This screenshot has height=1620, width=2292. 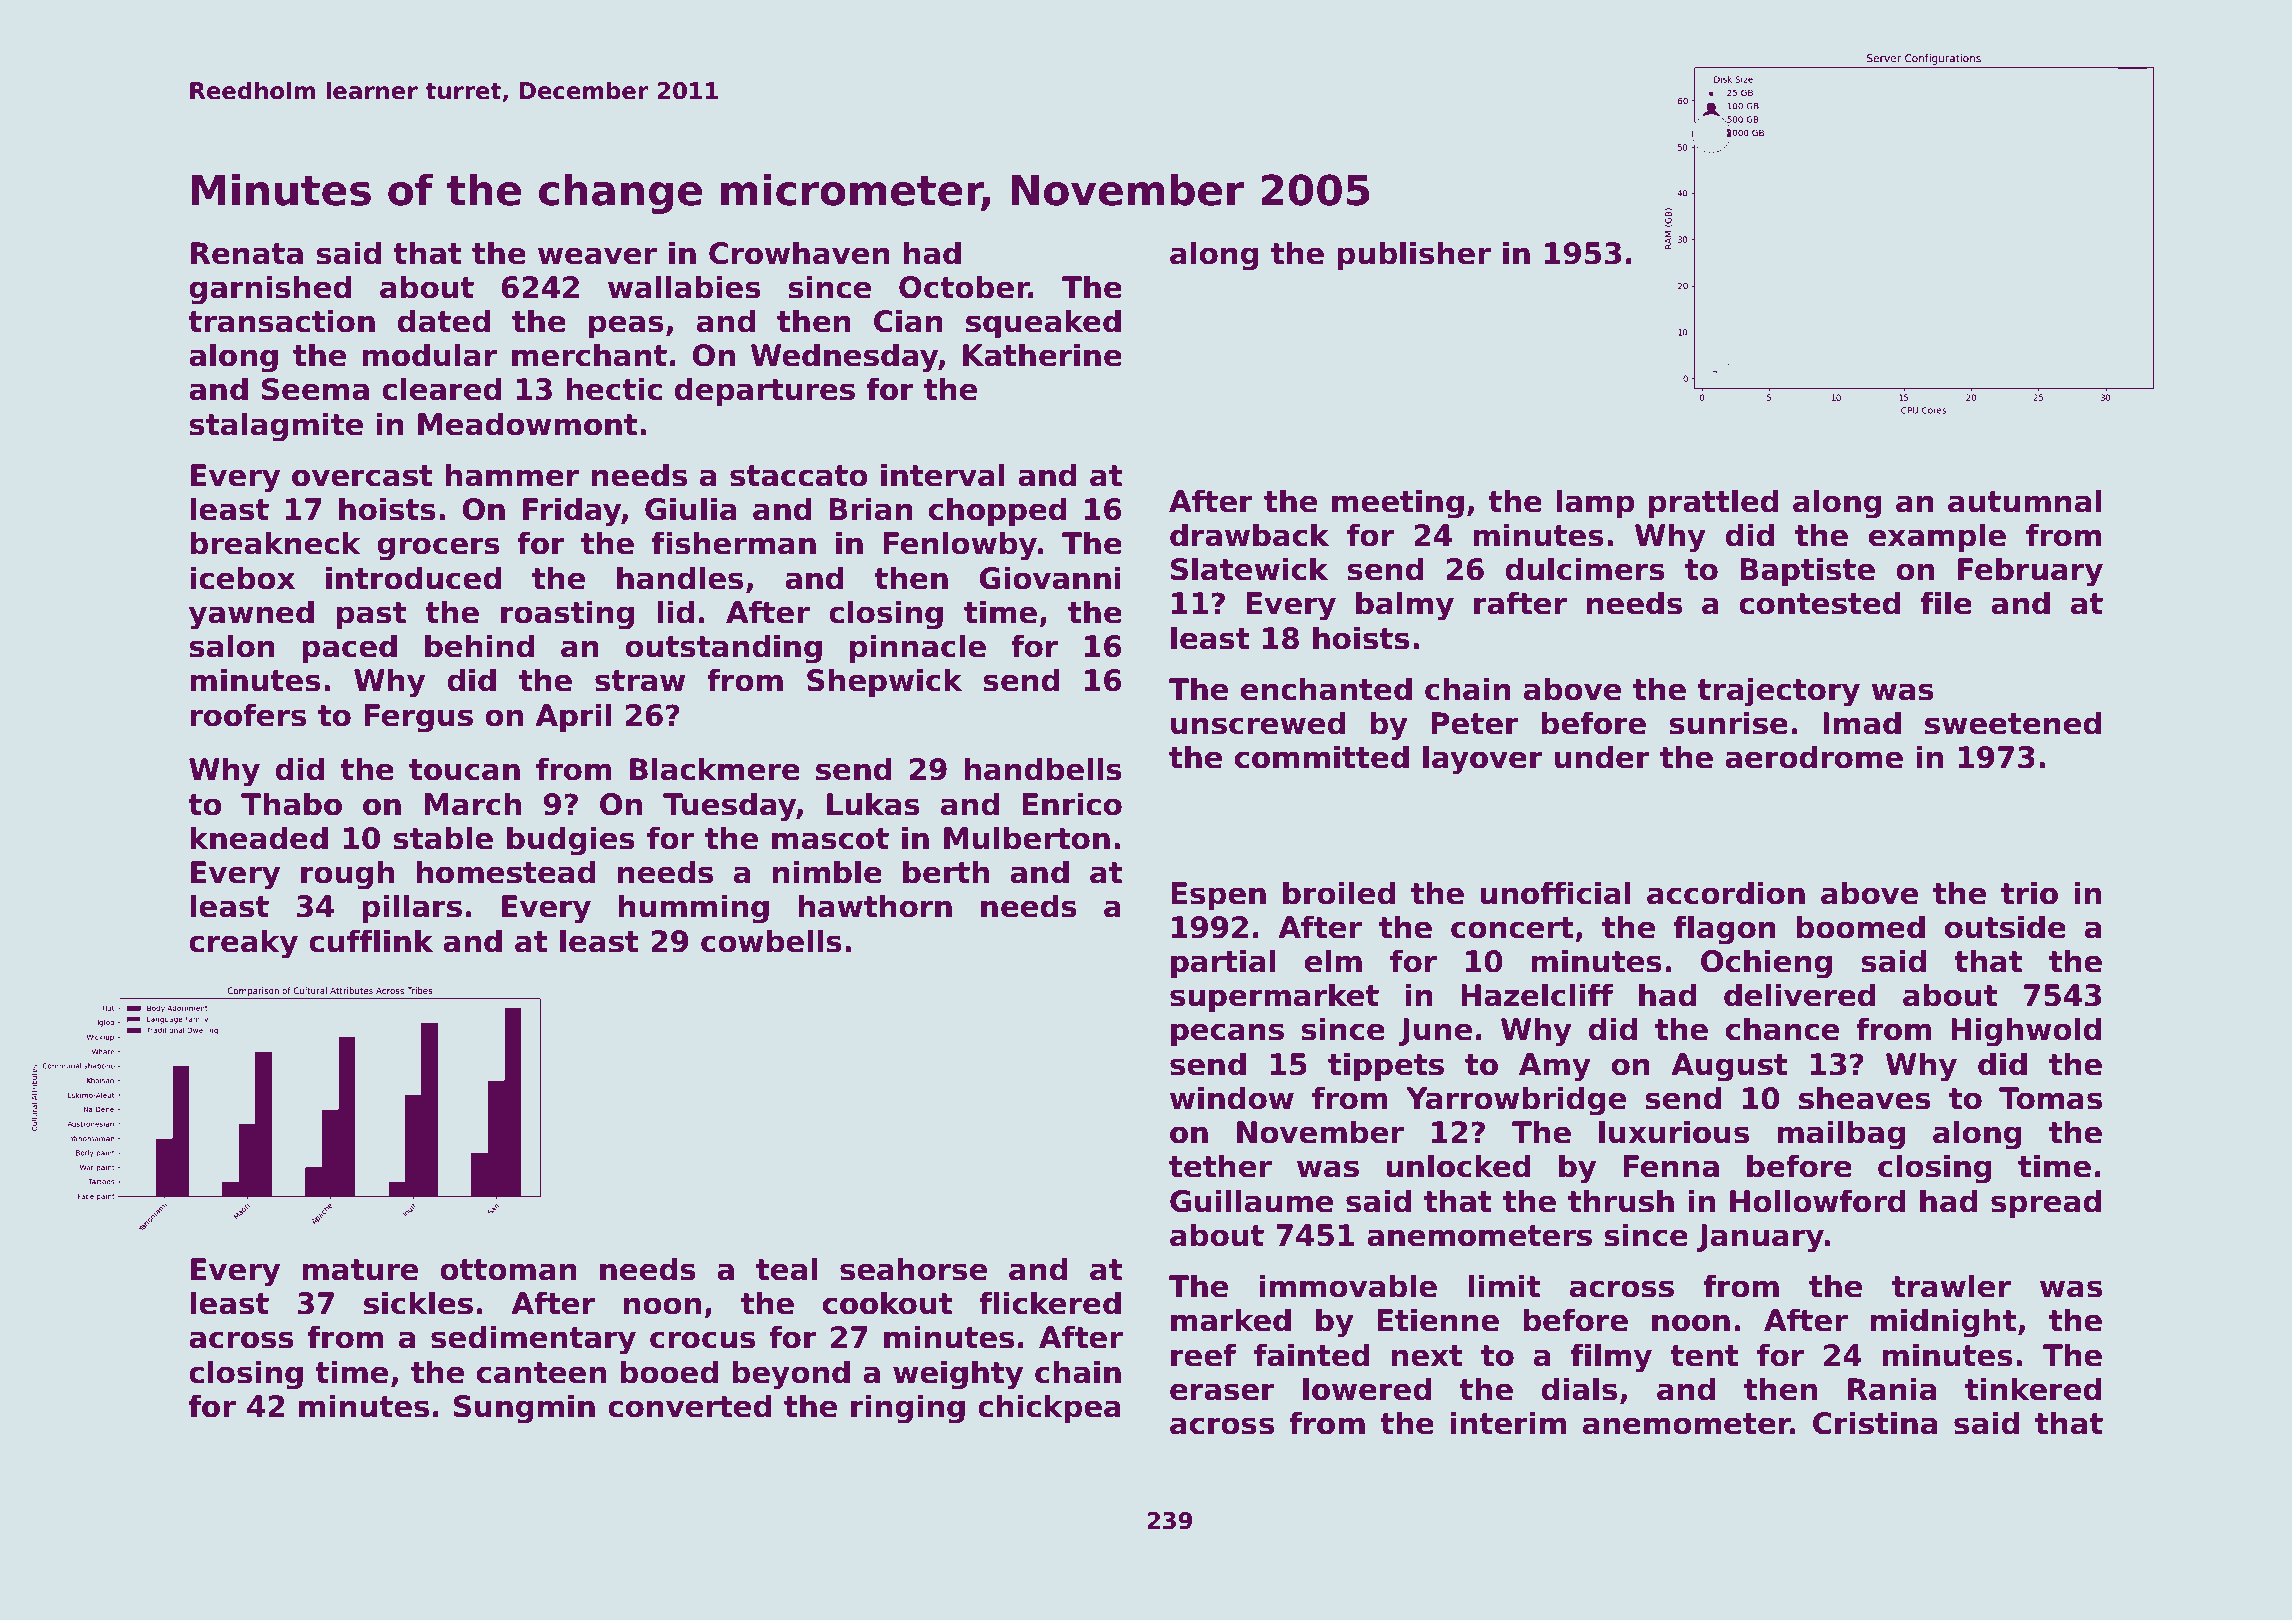 What do you see at coordinates (2024, 501) in the screenshot?
I see `autumnal` at bounding box center [2024, 501].
